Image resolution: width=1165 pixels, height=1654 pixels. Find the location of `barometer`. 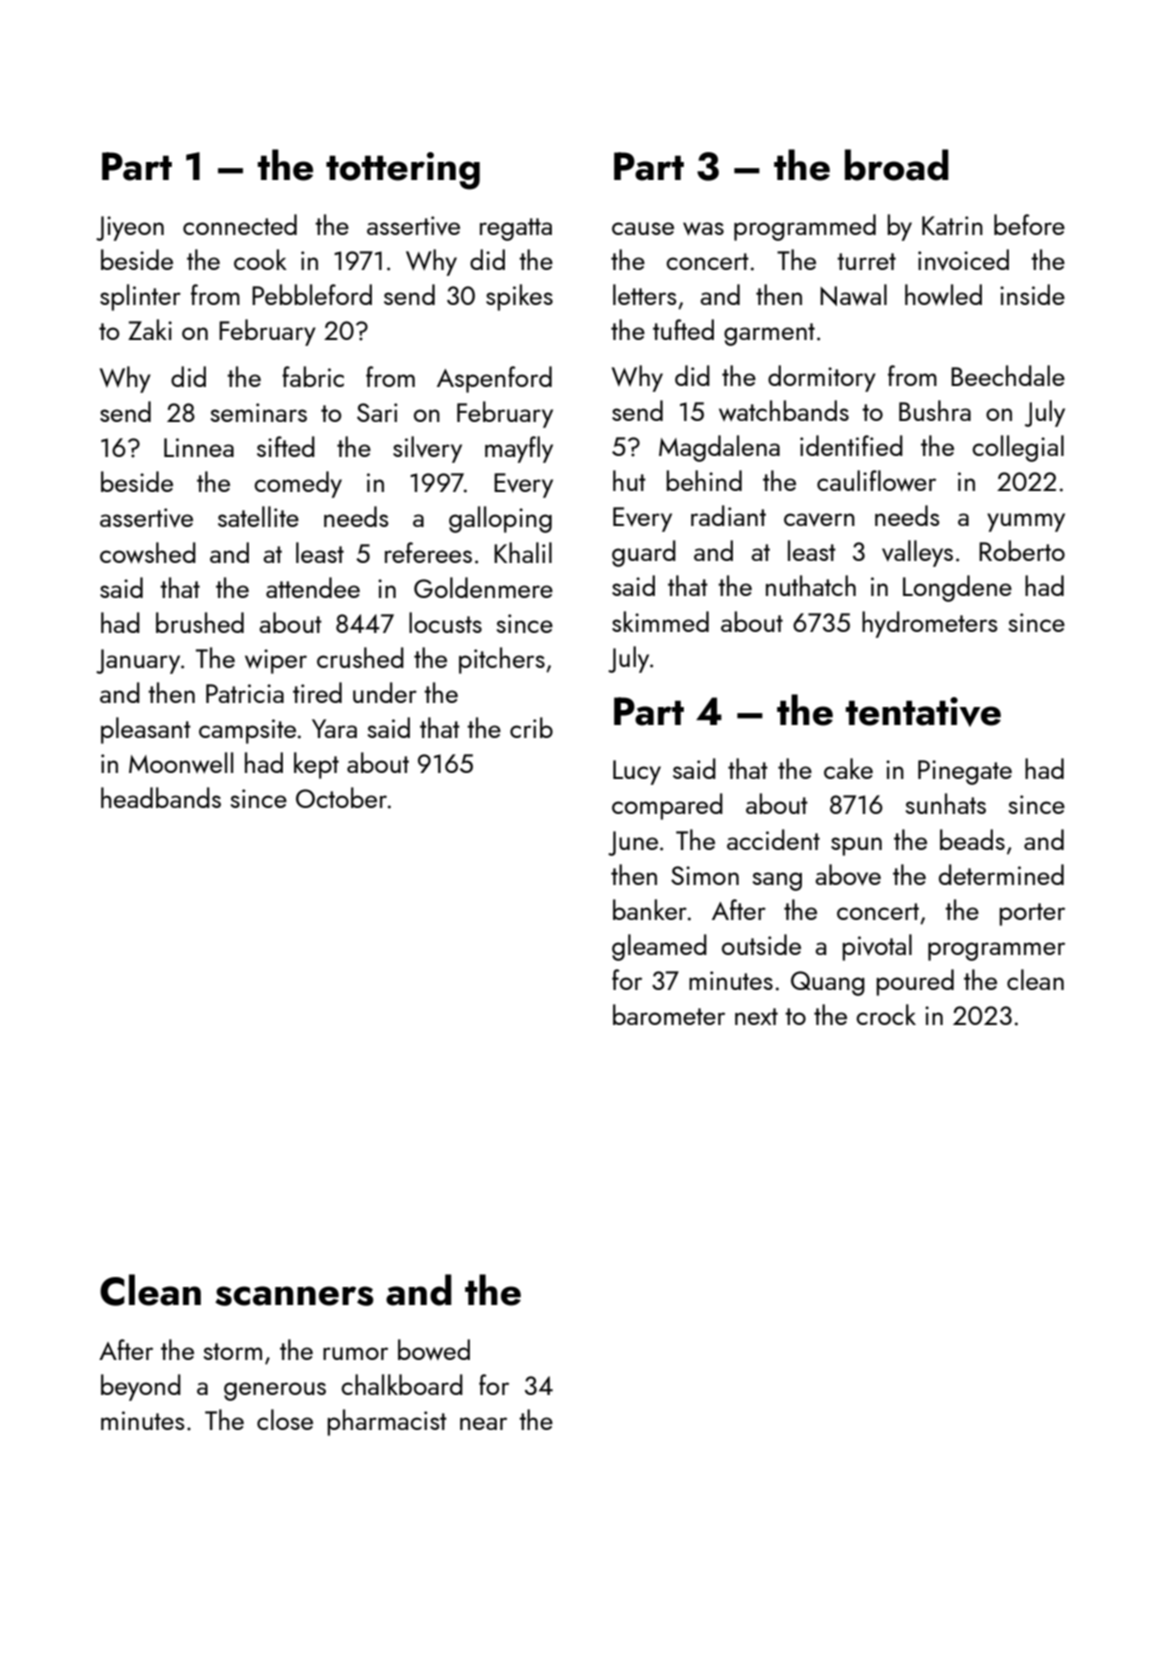

barometer is located at coordinates (669, 1014).
